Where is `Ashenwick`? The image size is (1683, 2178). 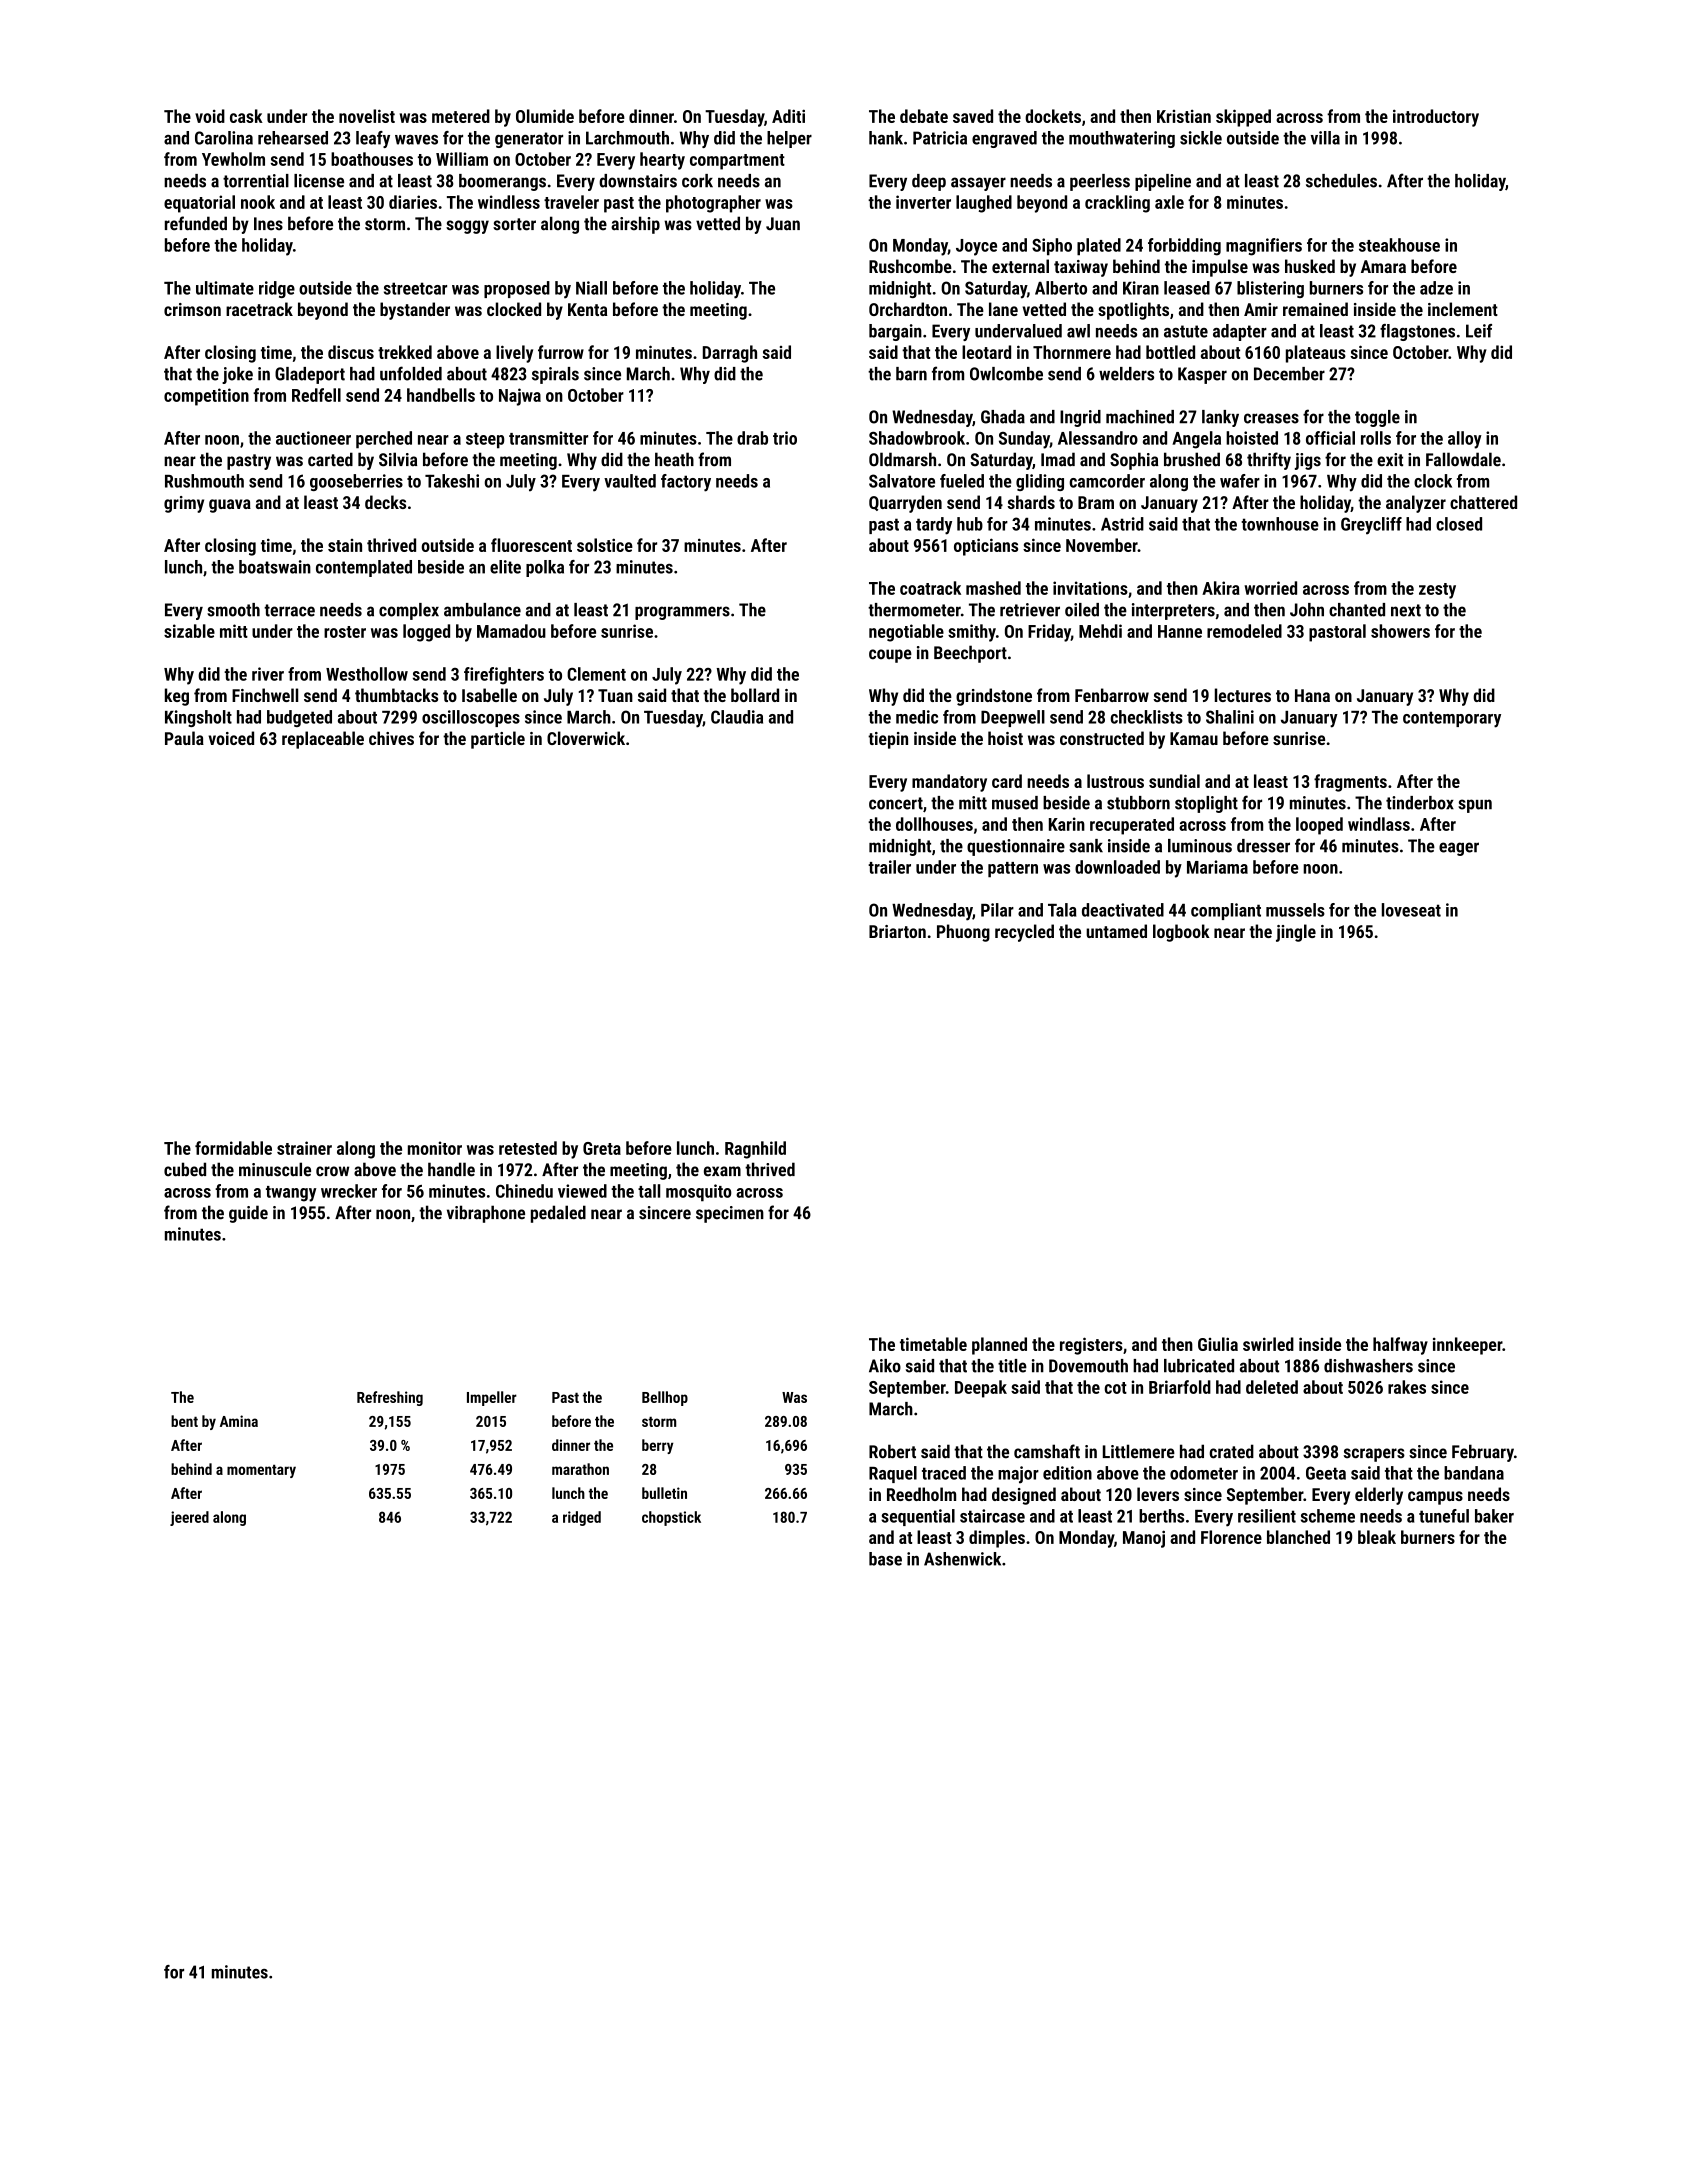
Ashenwick is located at coordinates (962, 1559).
